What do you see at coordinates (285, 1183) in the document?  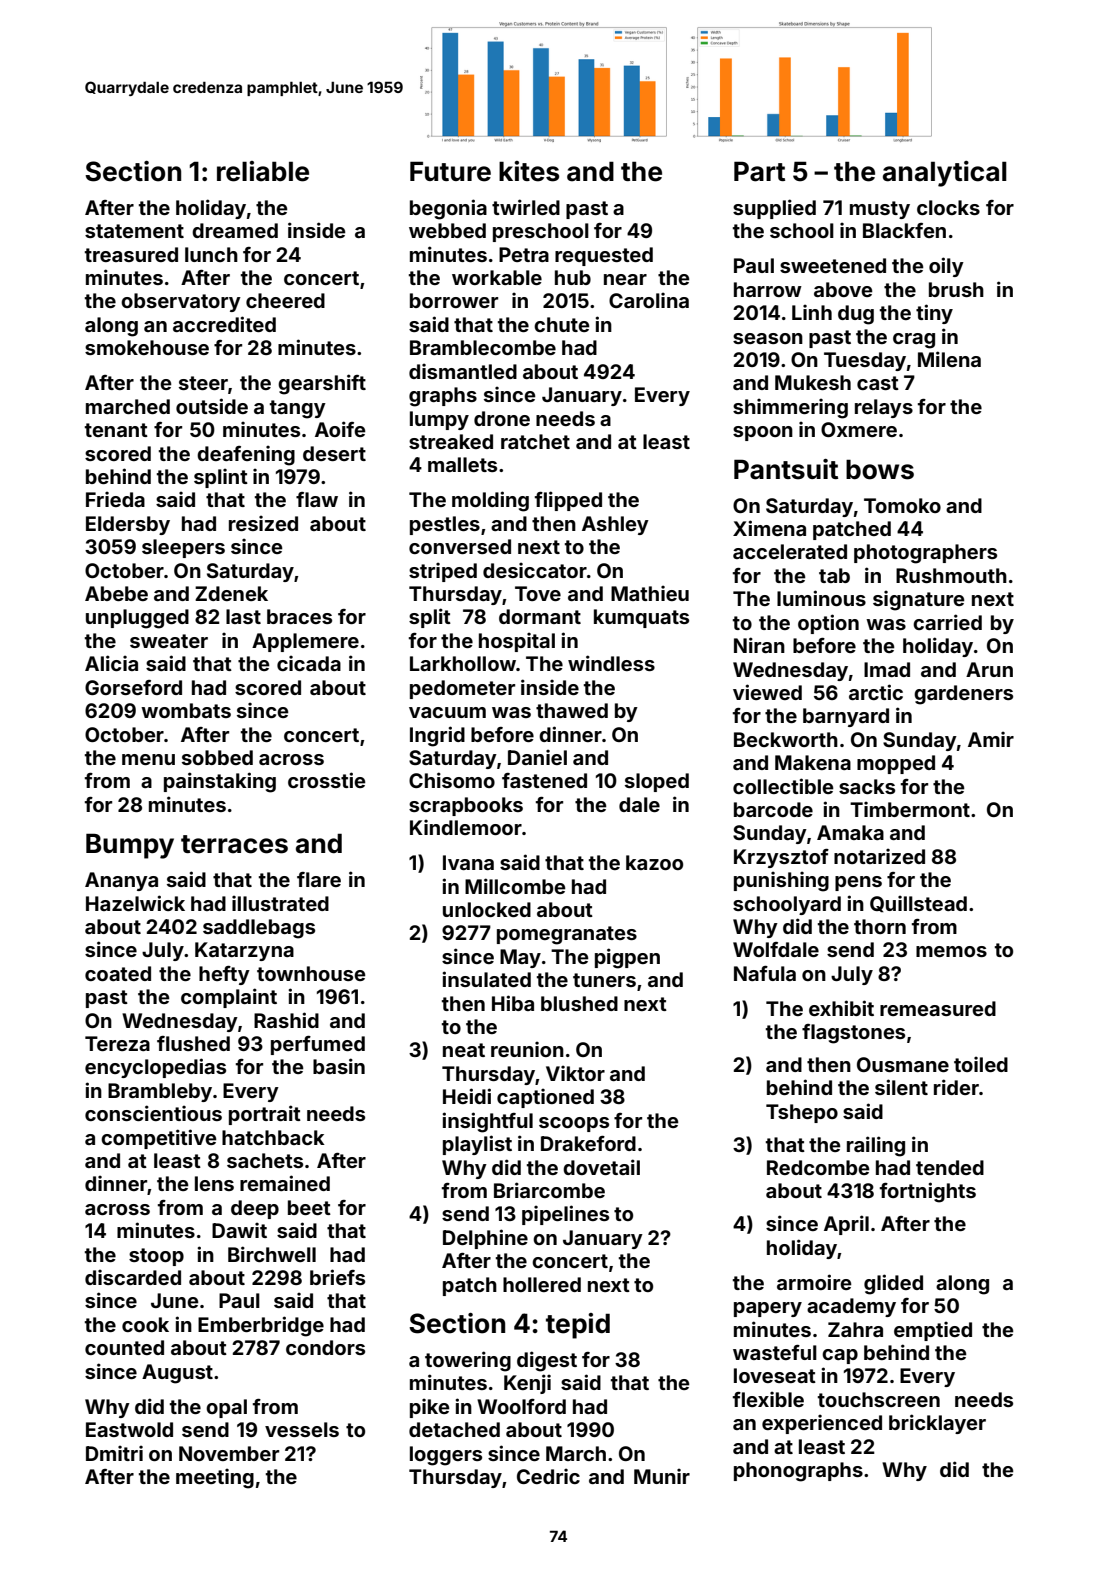 I see `remained` at bounding box center [285, 1183].
